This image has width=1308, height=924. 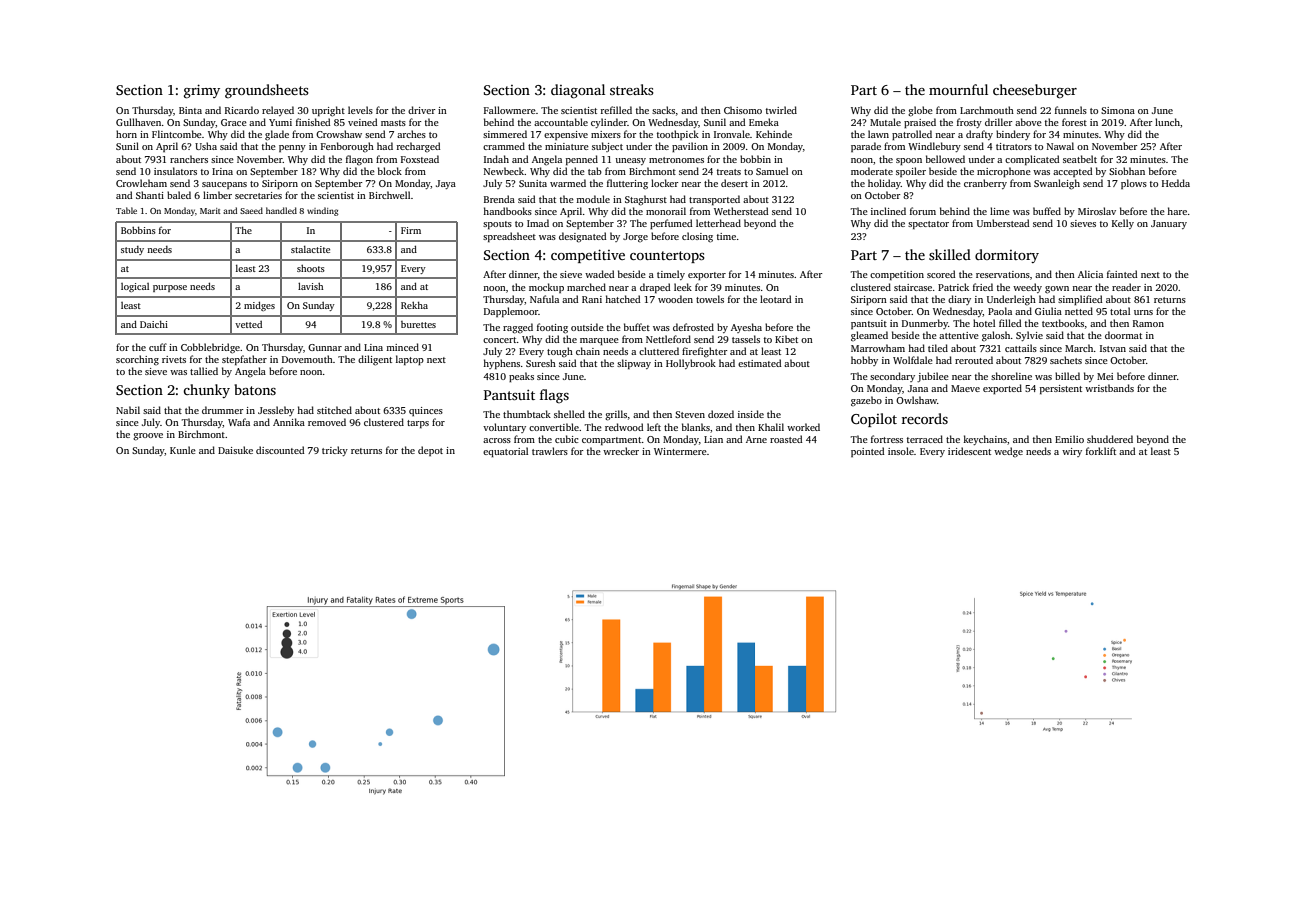 What do you see at coordinates (958, 89) in the image?
I see `mournful` at bounding box center [958, 89].
